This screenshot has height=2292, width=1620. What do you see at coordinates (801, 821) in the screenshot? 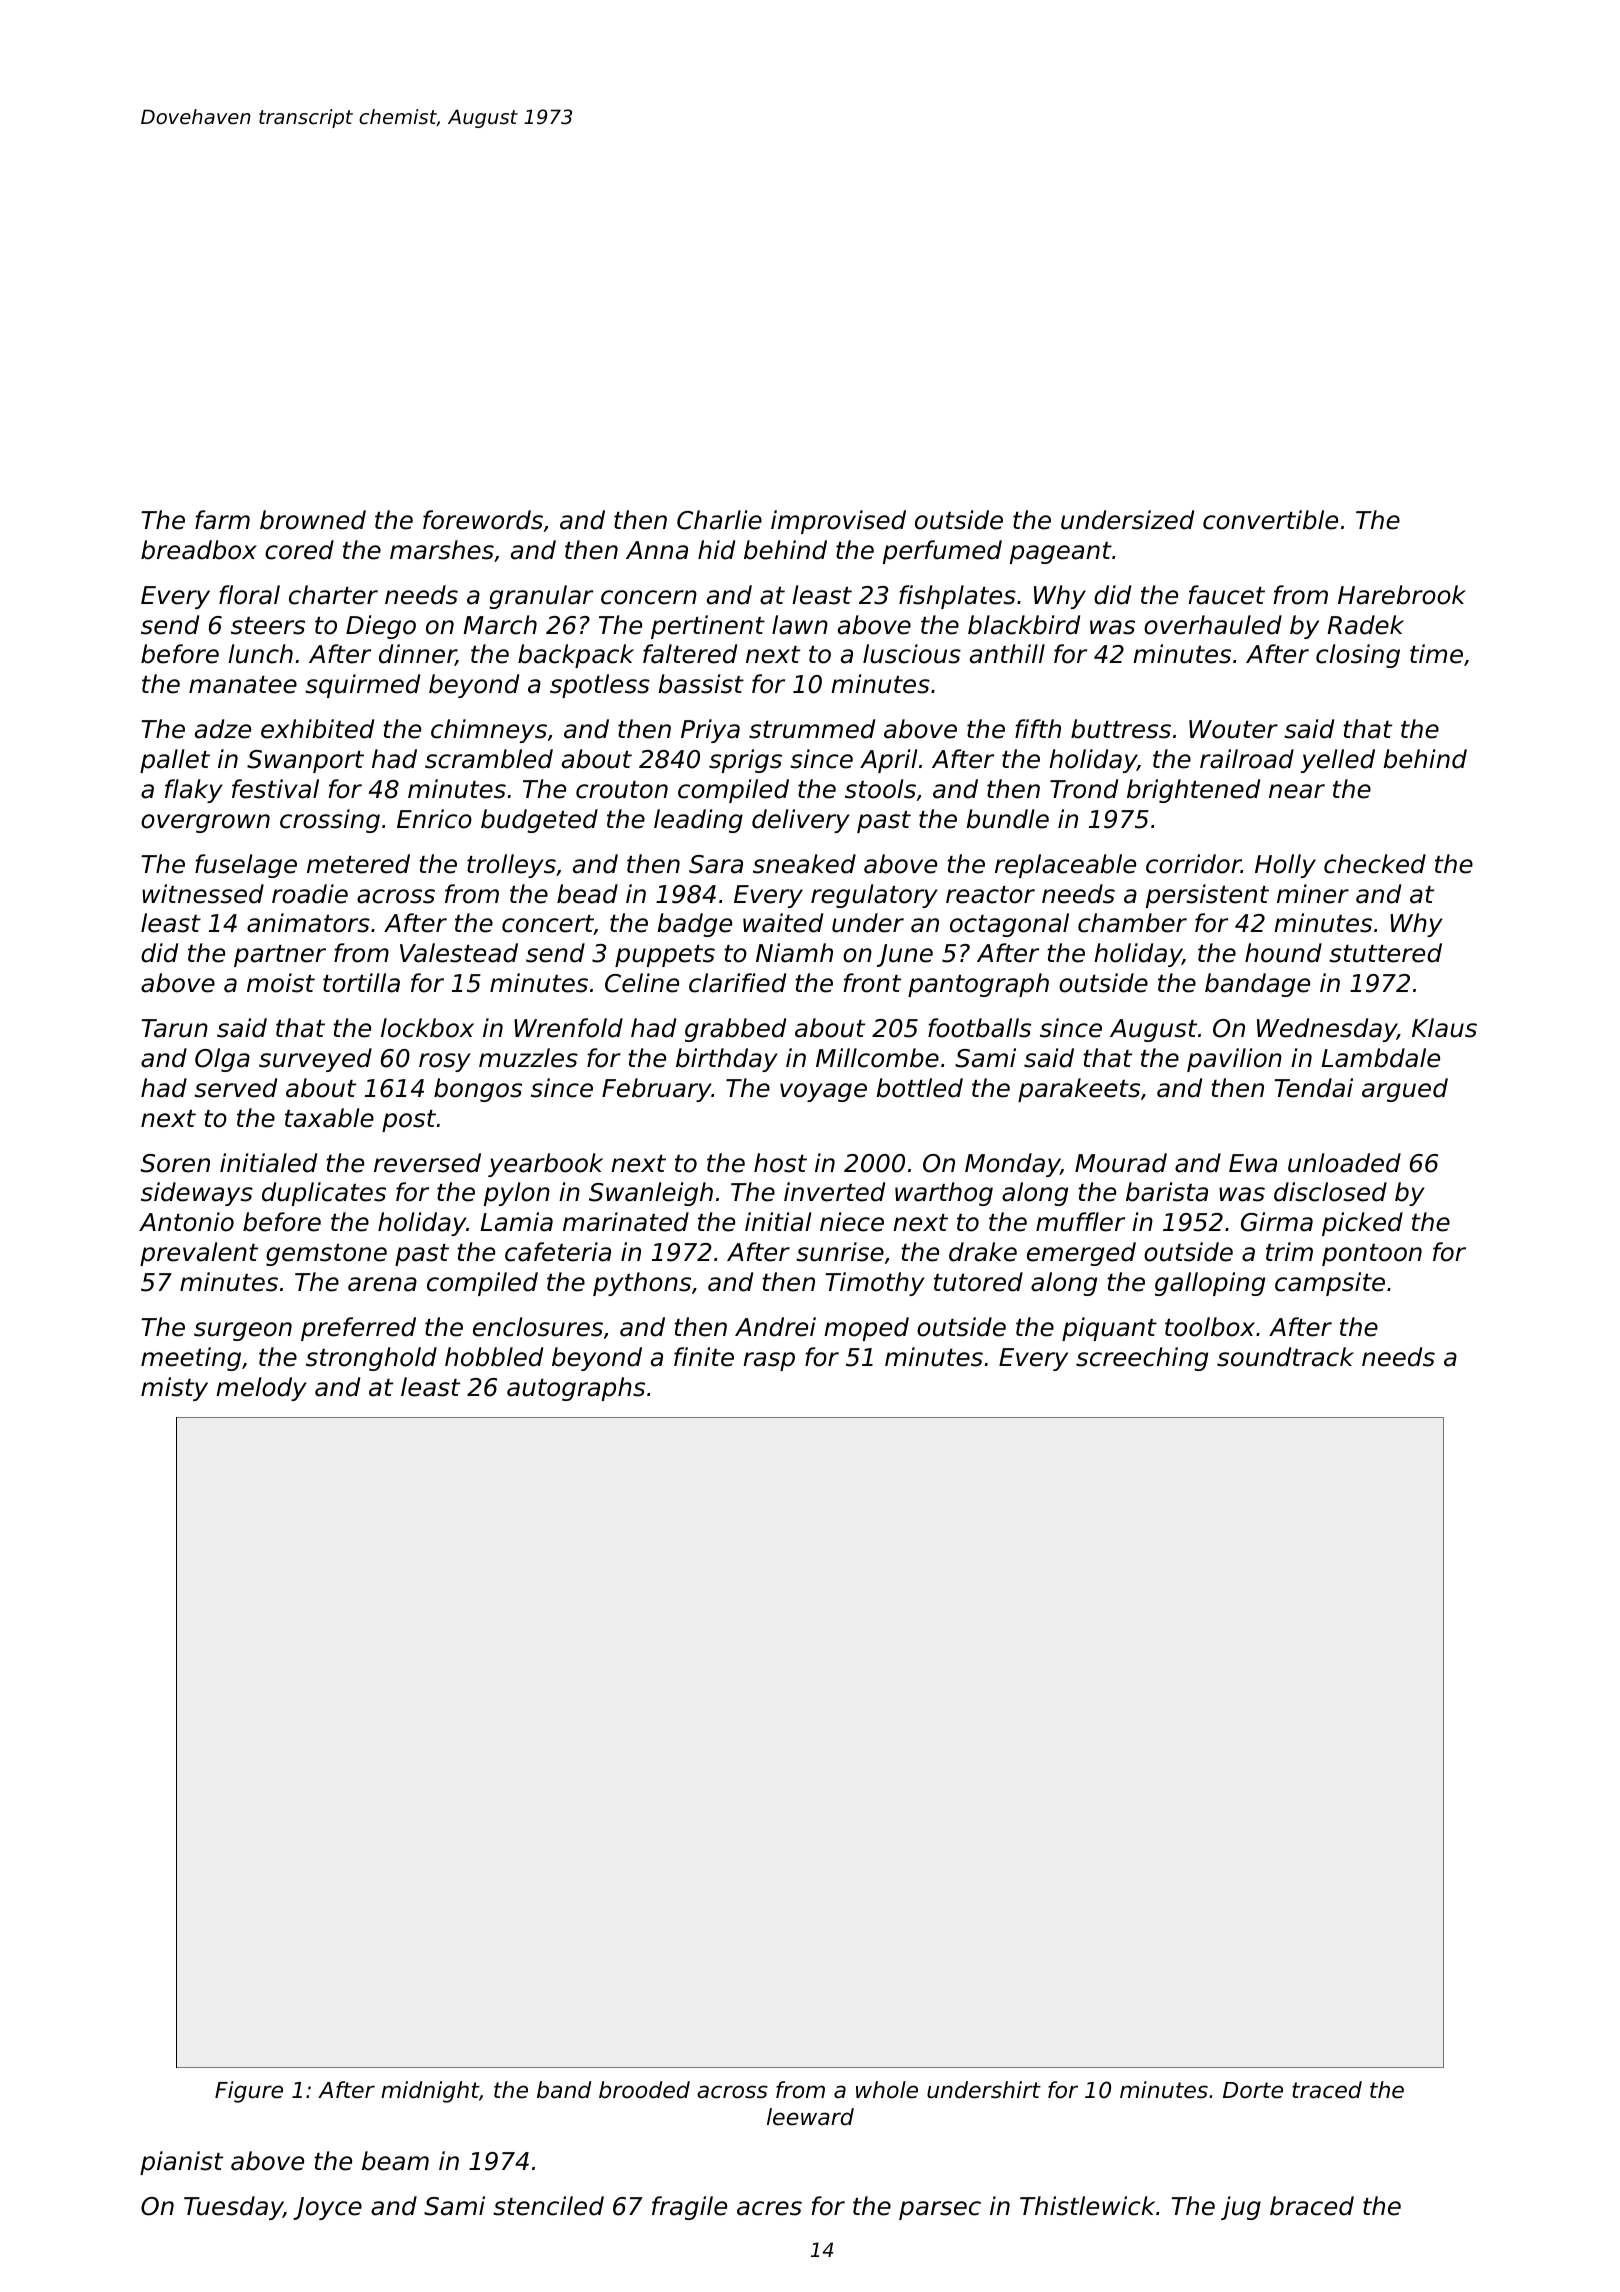
I see `delivery` at bounding box center [801, 821].
